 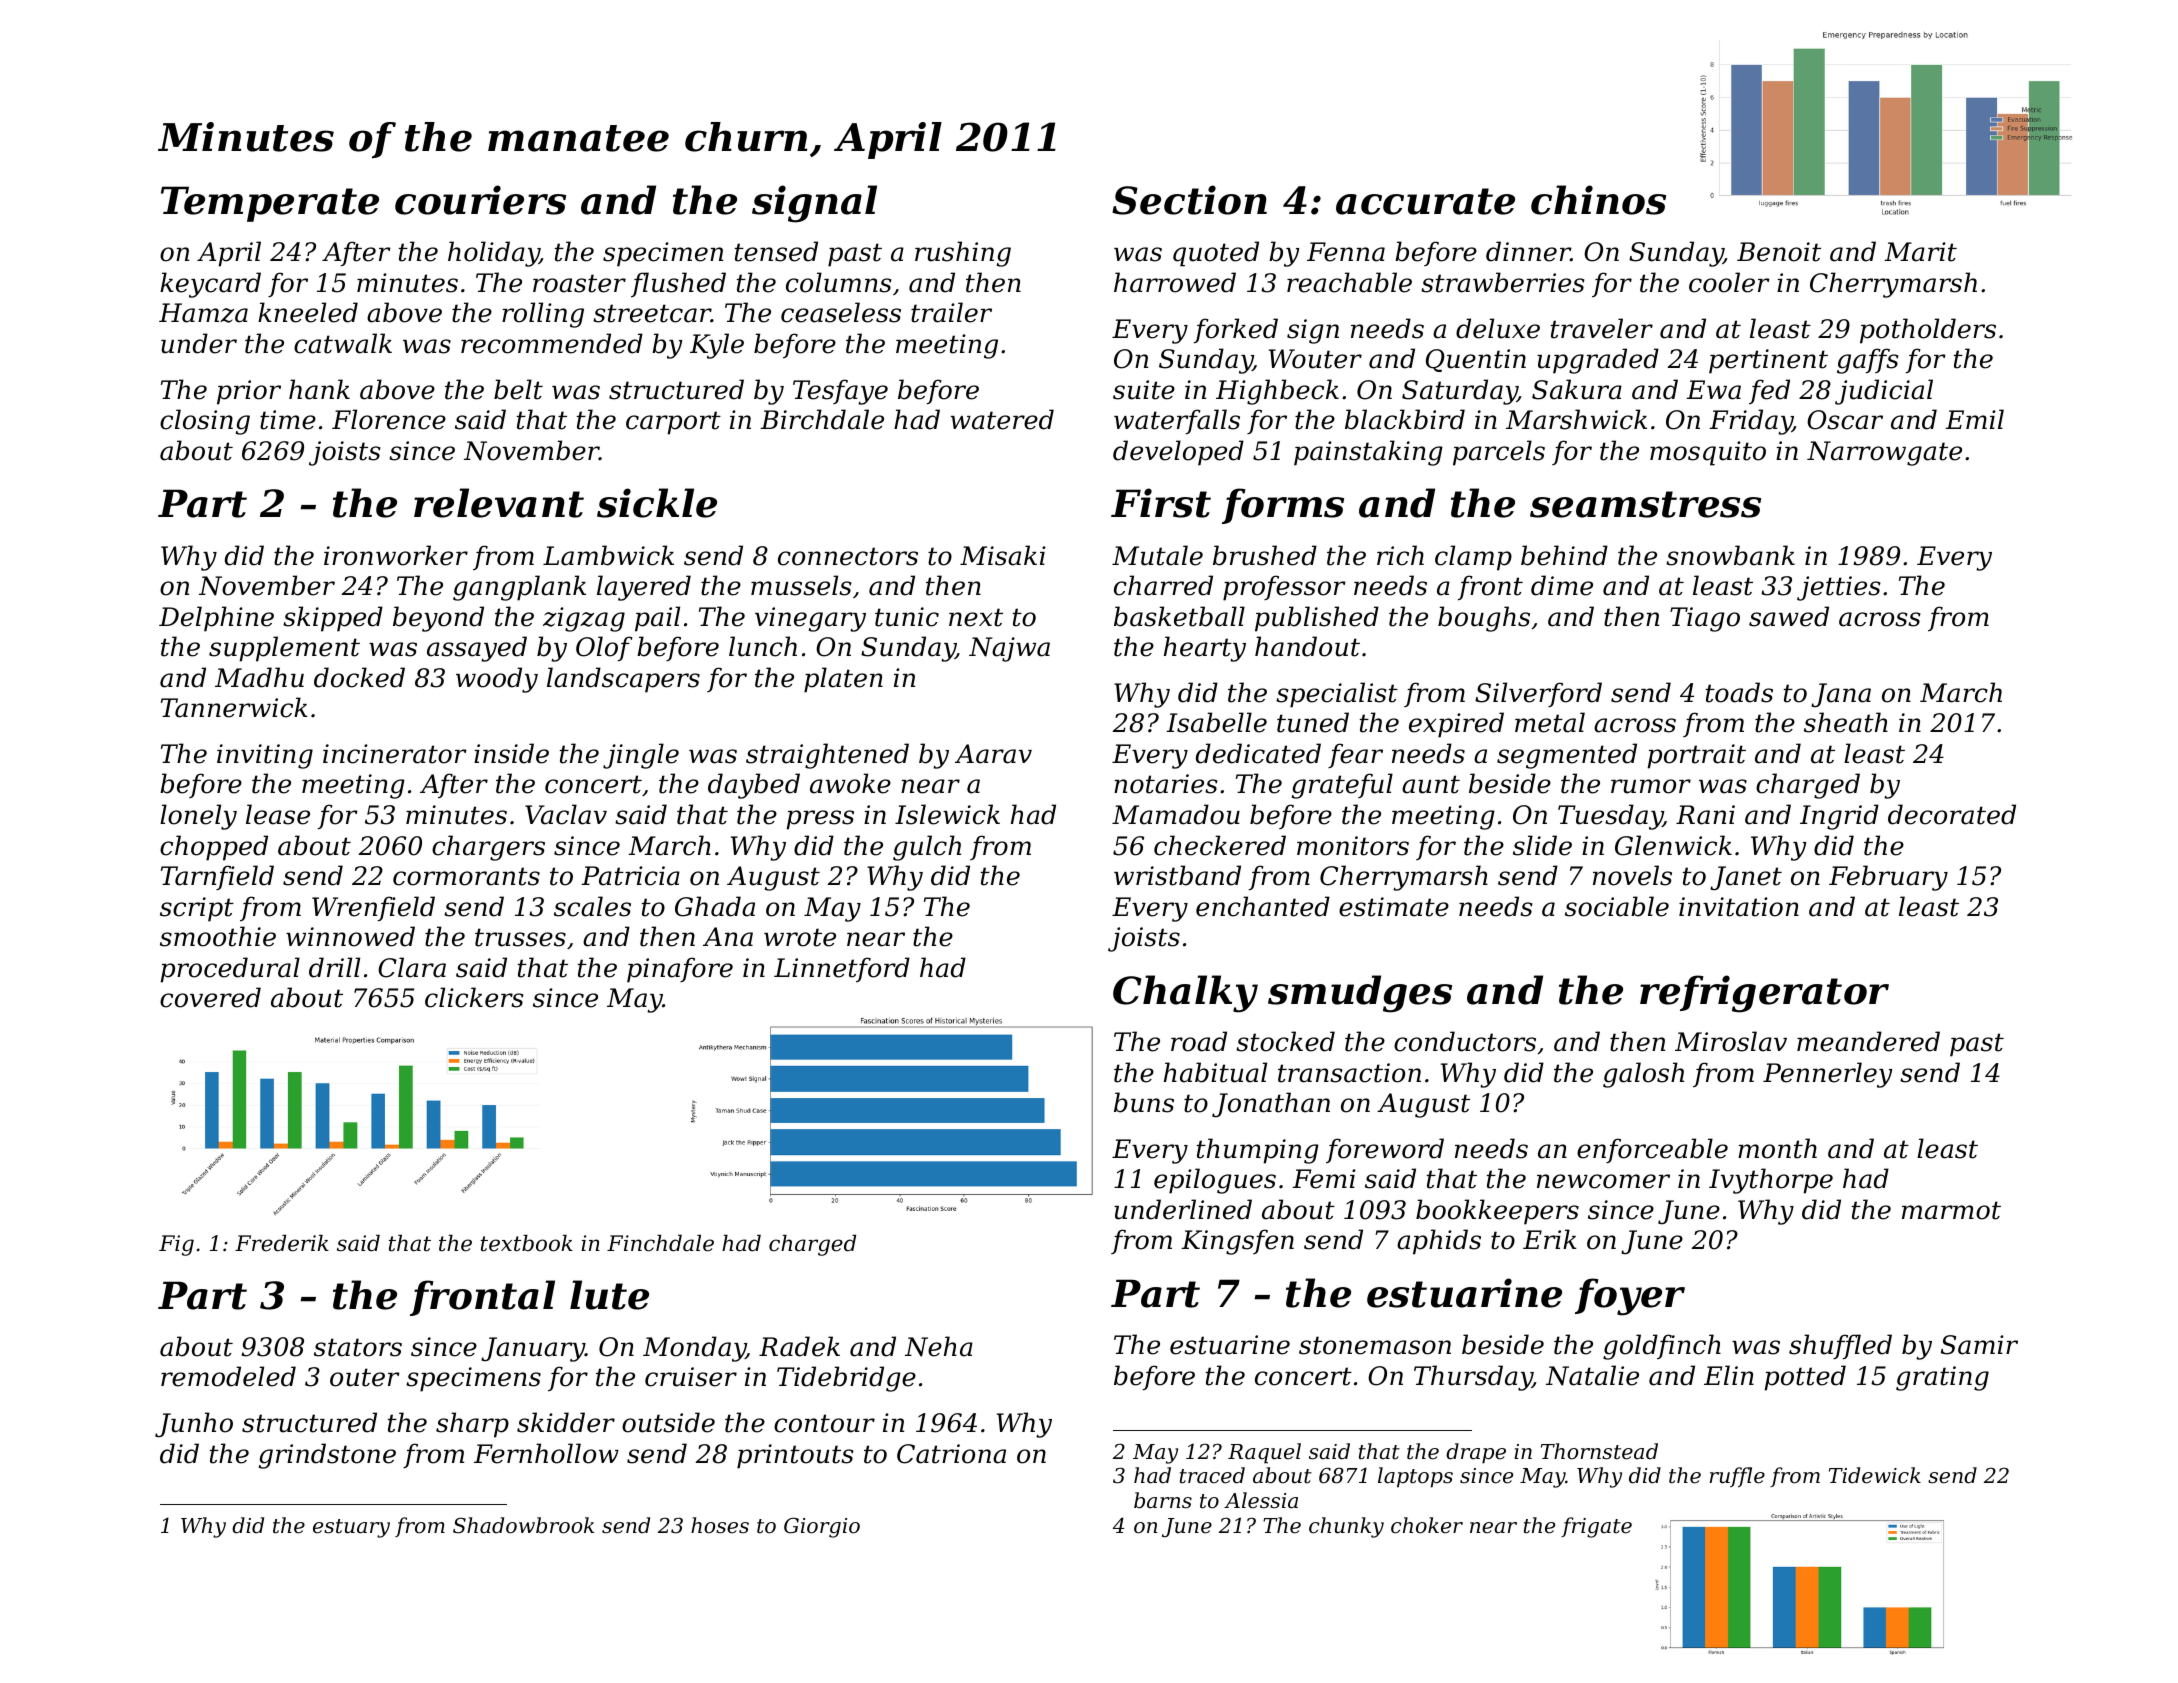 I want to click on chinos, so click(x=1598, y=200).
